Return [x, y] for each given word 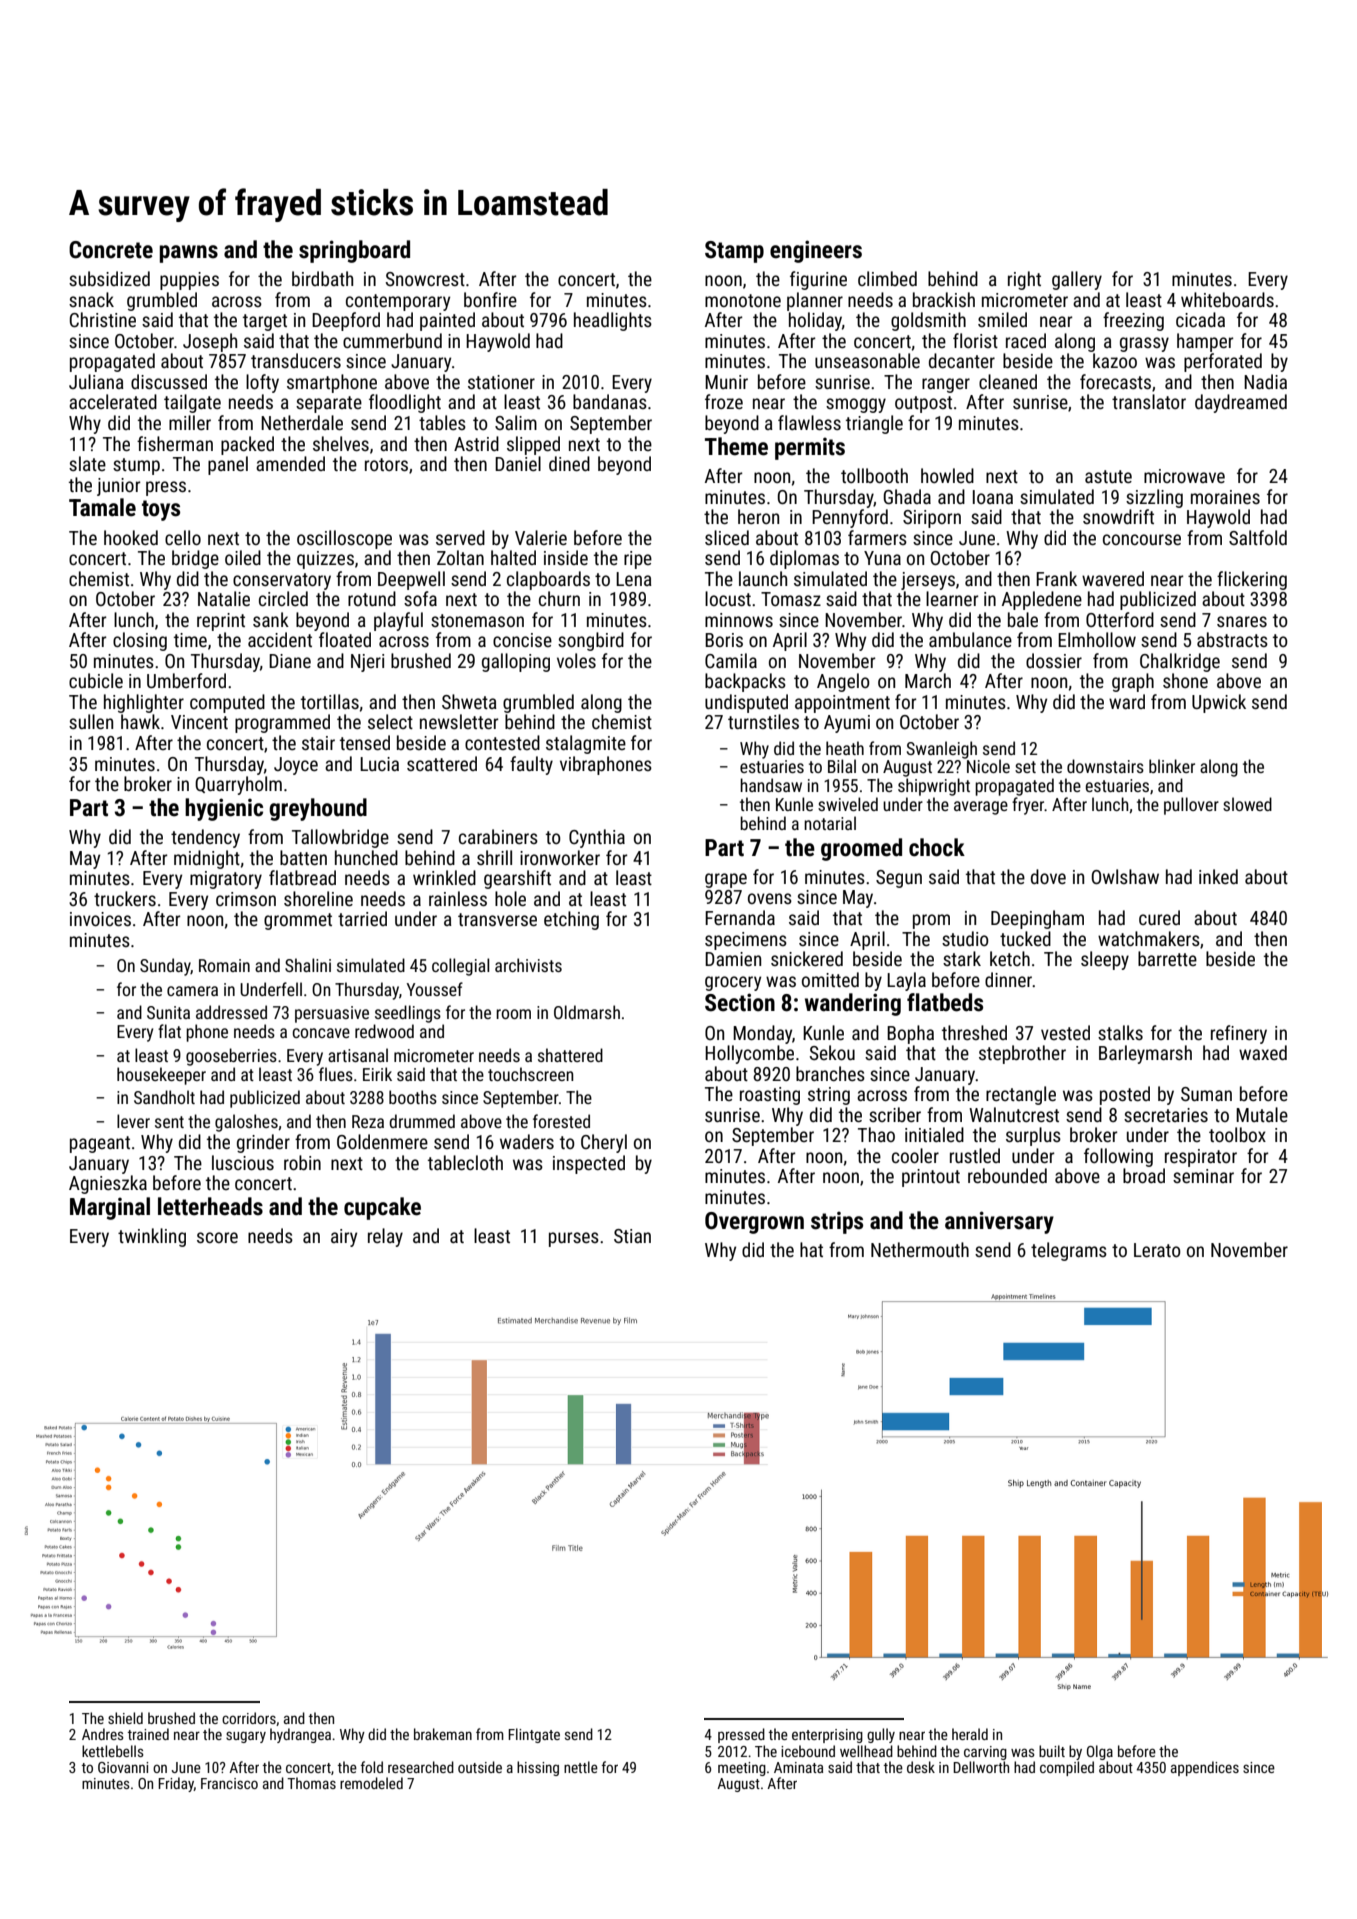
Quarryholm [238, 785]
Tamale [102, 507]
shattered [570, 1055]
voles [576, 660]
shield [125, 1718]
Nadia [1265, 381]
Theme [736, 446]
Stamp [734, 252]
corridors [249, 1718]
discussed [169, 381]
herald [970, 1734]
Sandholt [164, 1097]
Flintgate [534, 1735]
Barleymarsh [1145, 1054]
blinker [1172, 766]
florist [975, 340]
